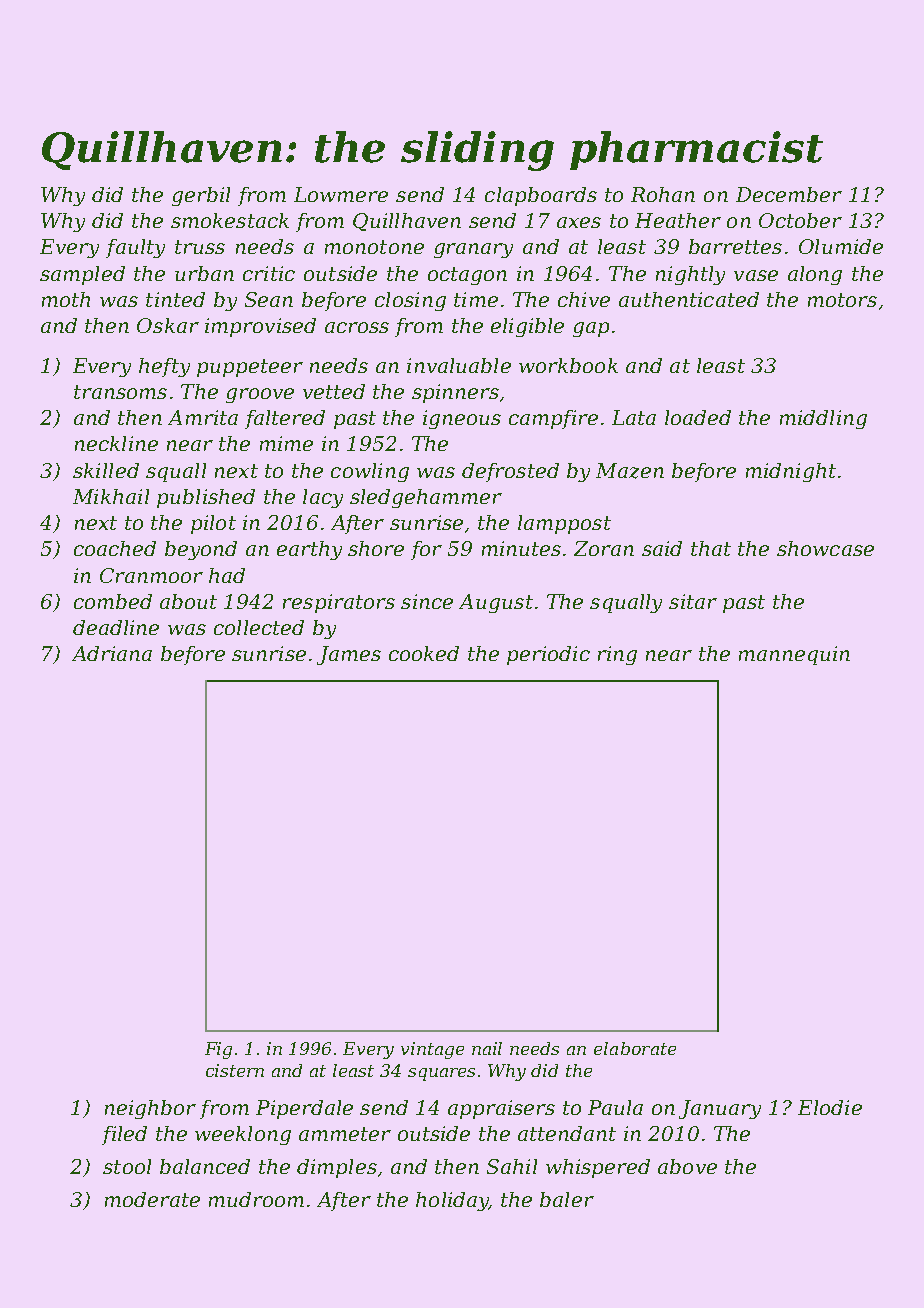 The image size is (924, 1308). What do you see at coordinates (567, 1199) in the image?
I see `baler` at bounding box center [567, 1199].
